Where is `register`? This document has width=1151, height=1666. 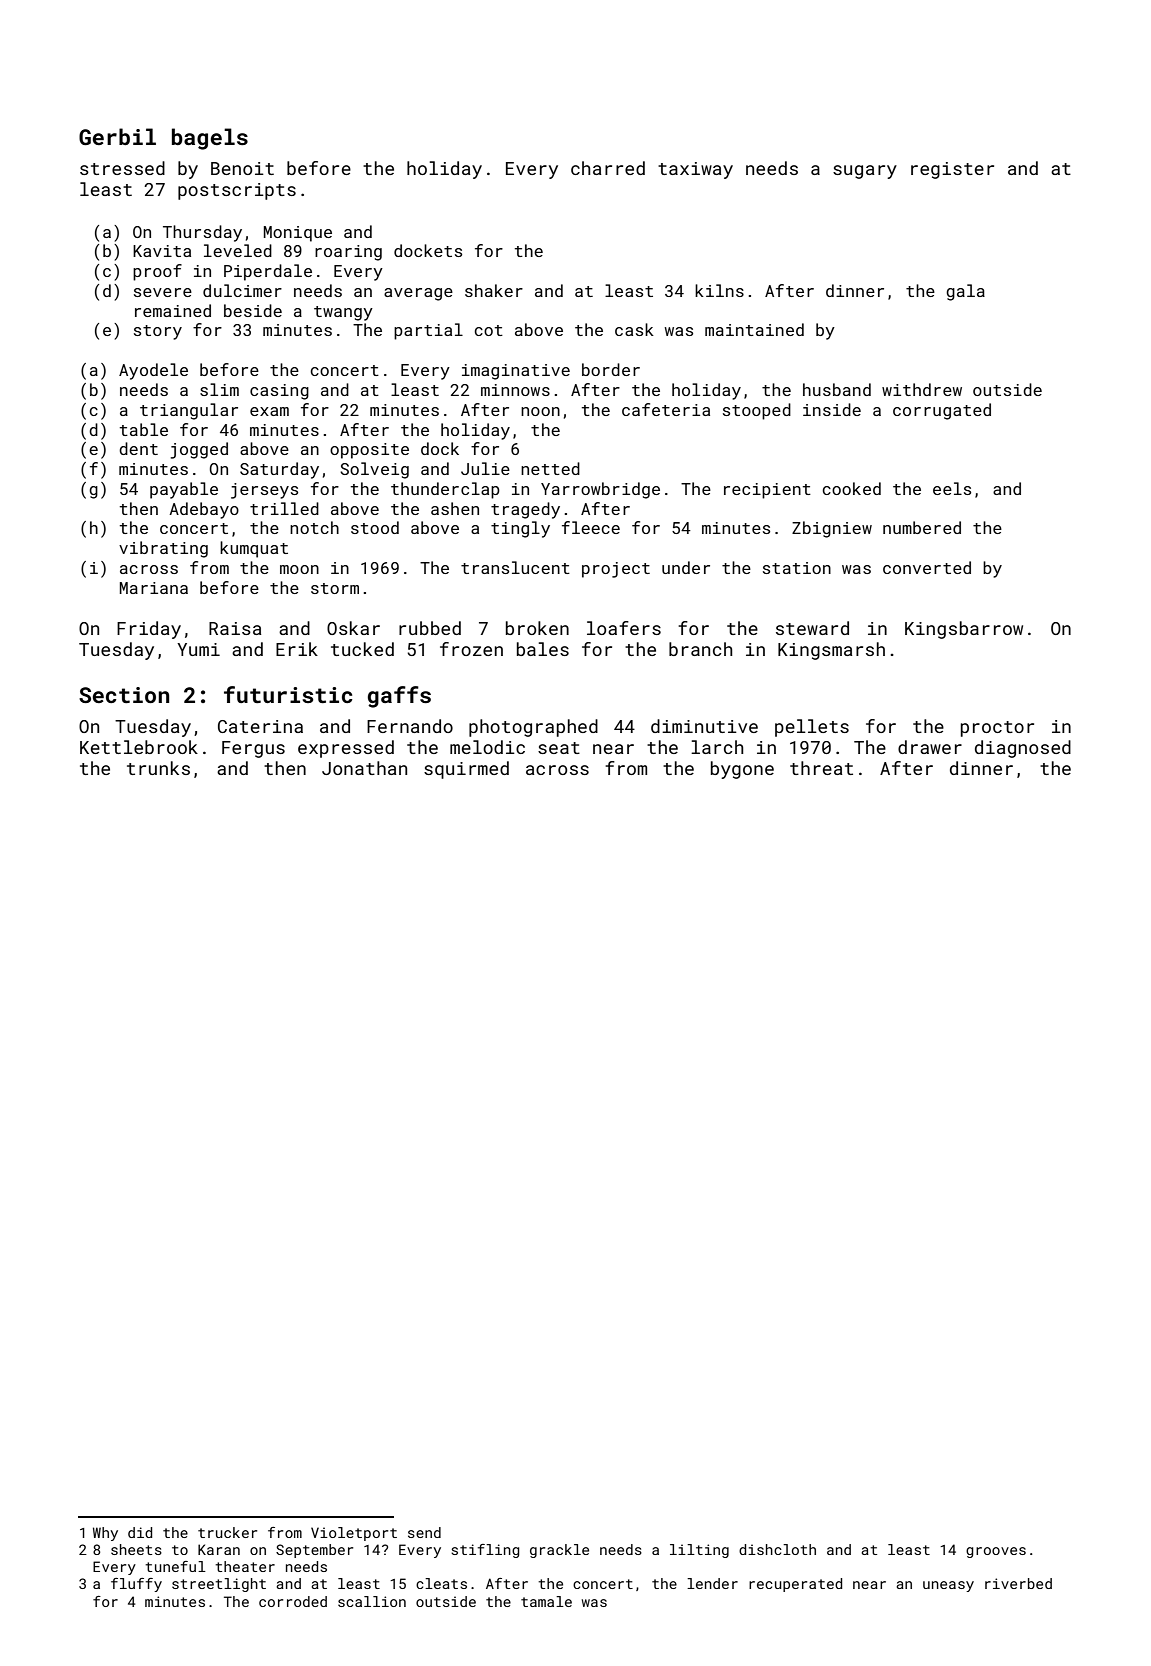 register is located at coordinates (952, 170).
